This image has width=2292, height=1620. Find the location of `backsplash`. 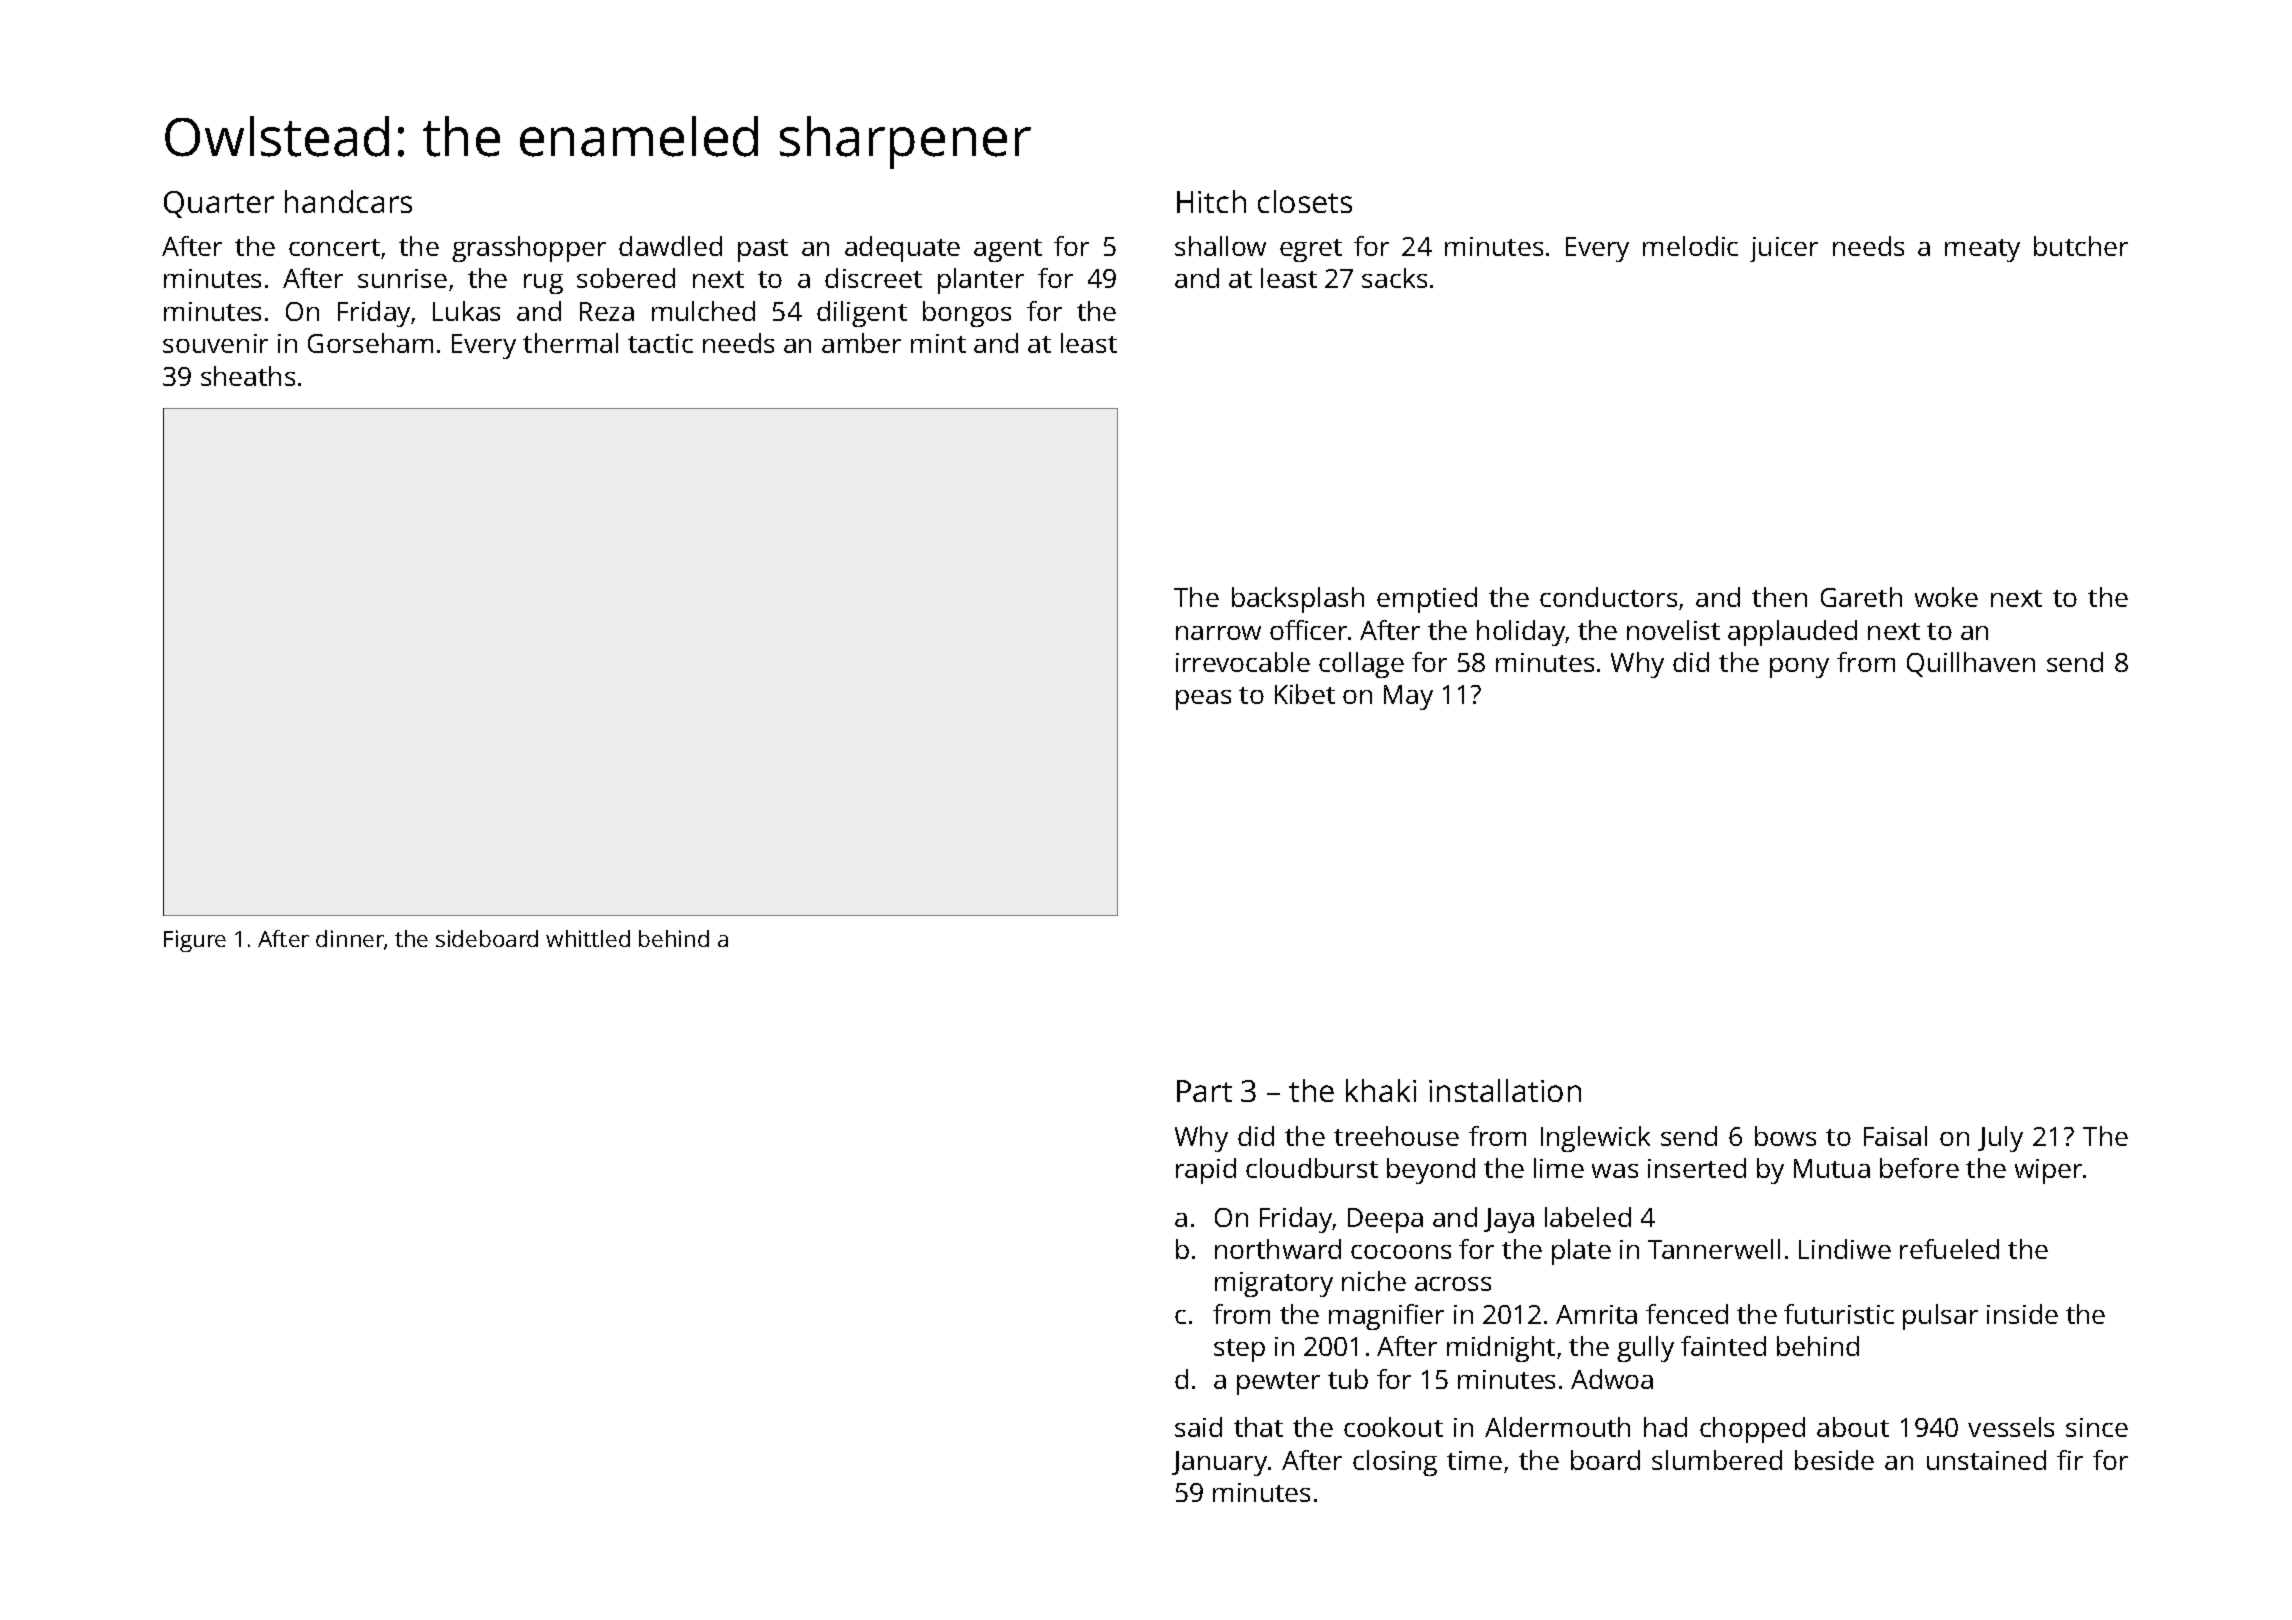

backsplash is located at coordinates (1298, 600).
